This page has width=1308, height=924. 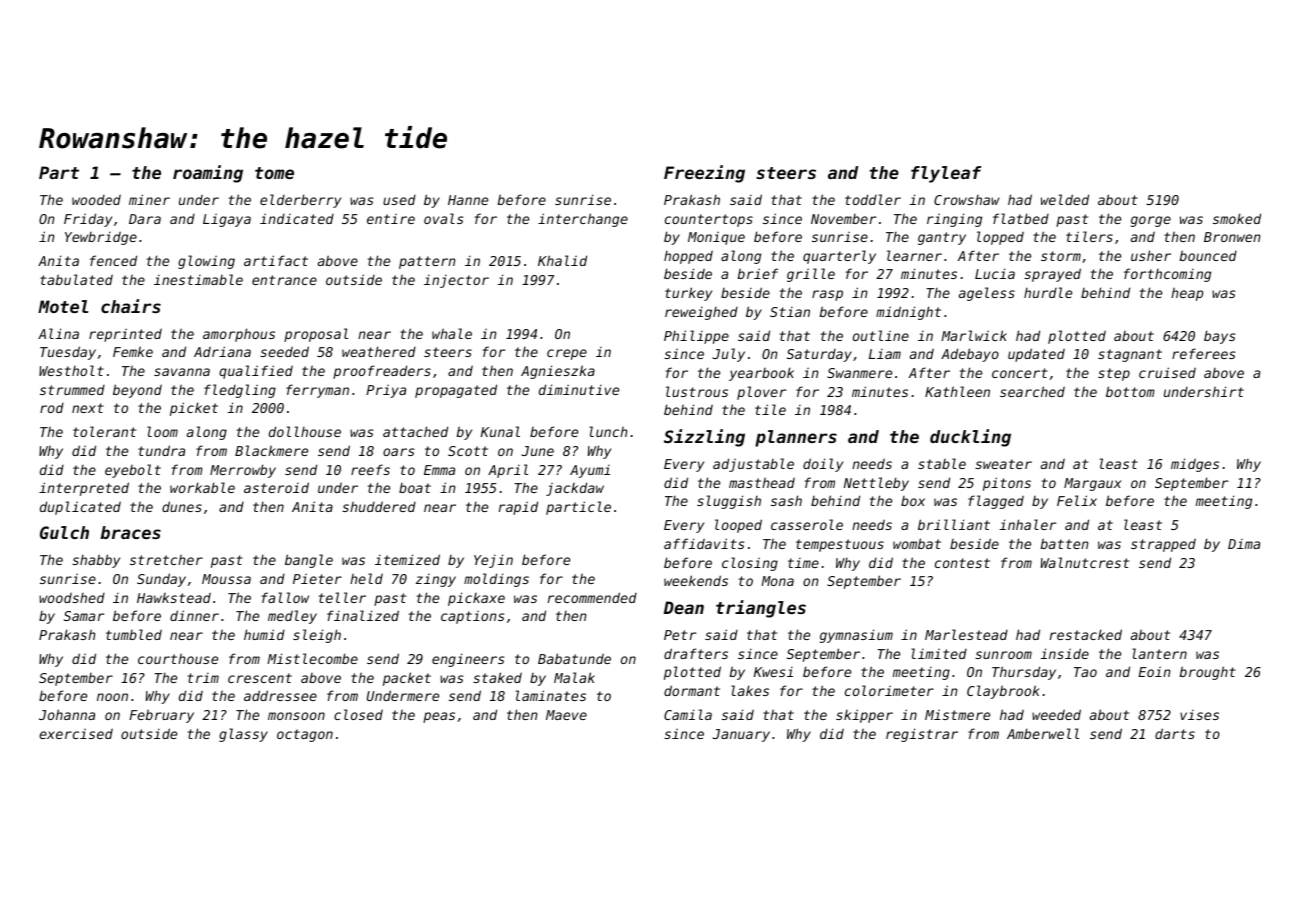 I want to click on peas, so click(x=439, y=717).
